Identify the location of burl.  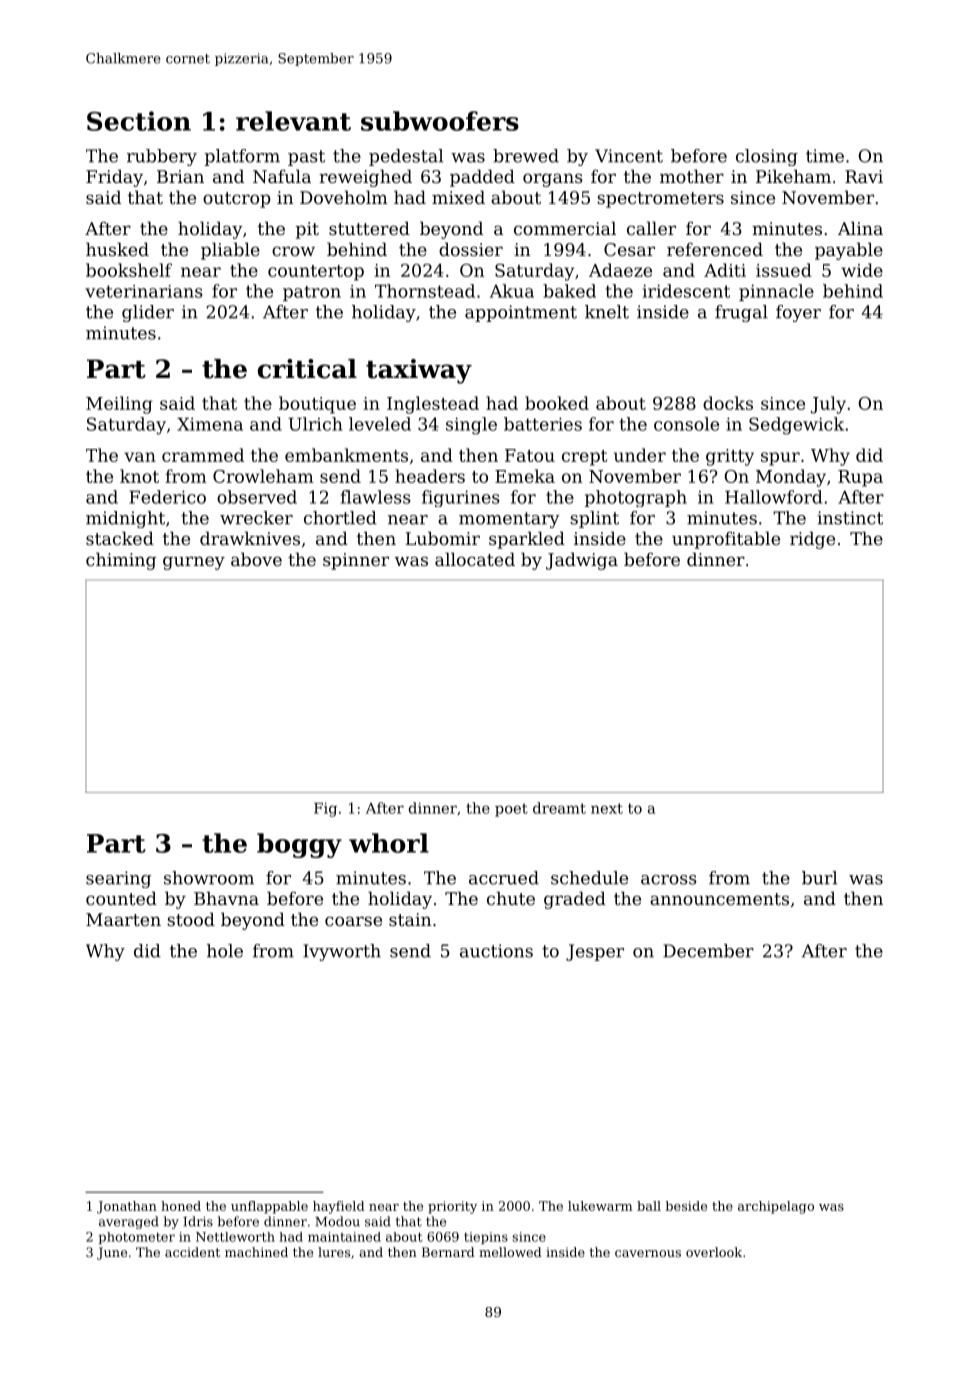
(819, 878).
